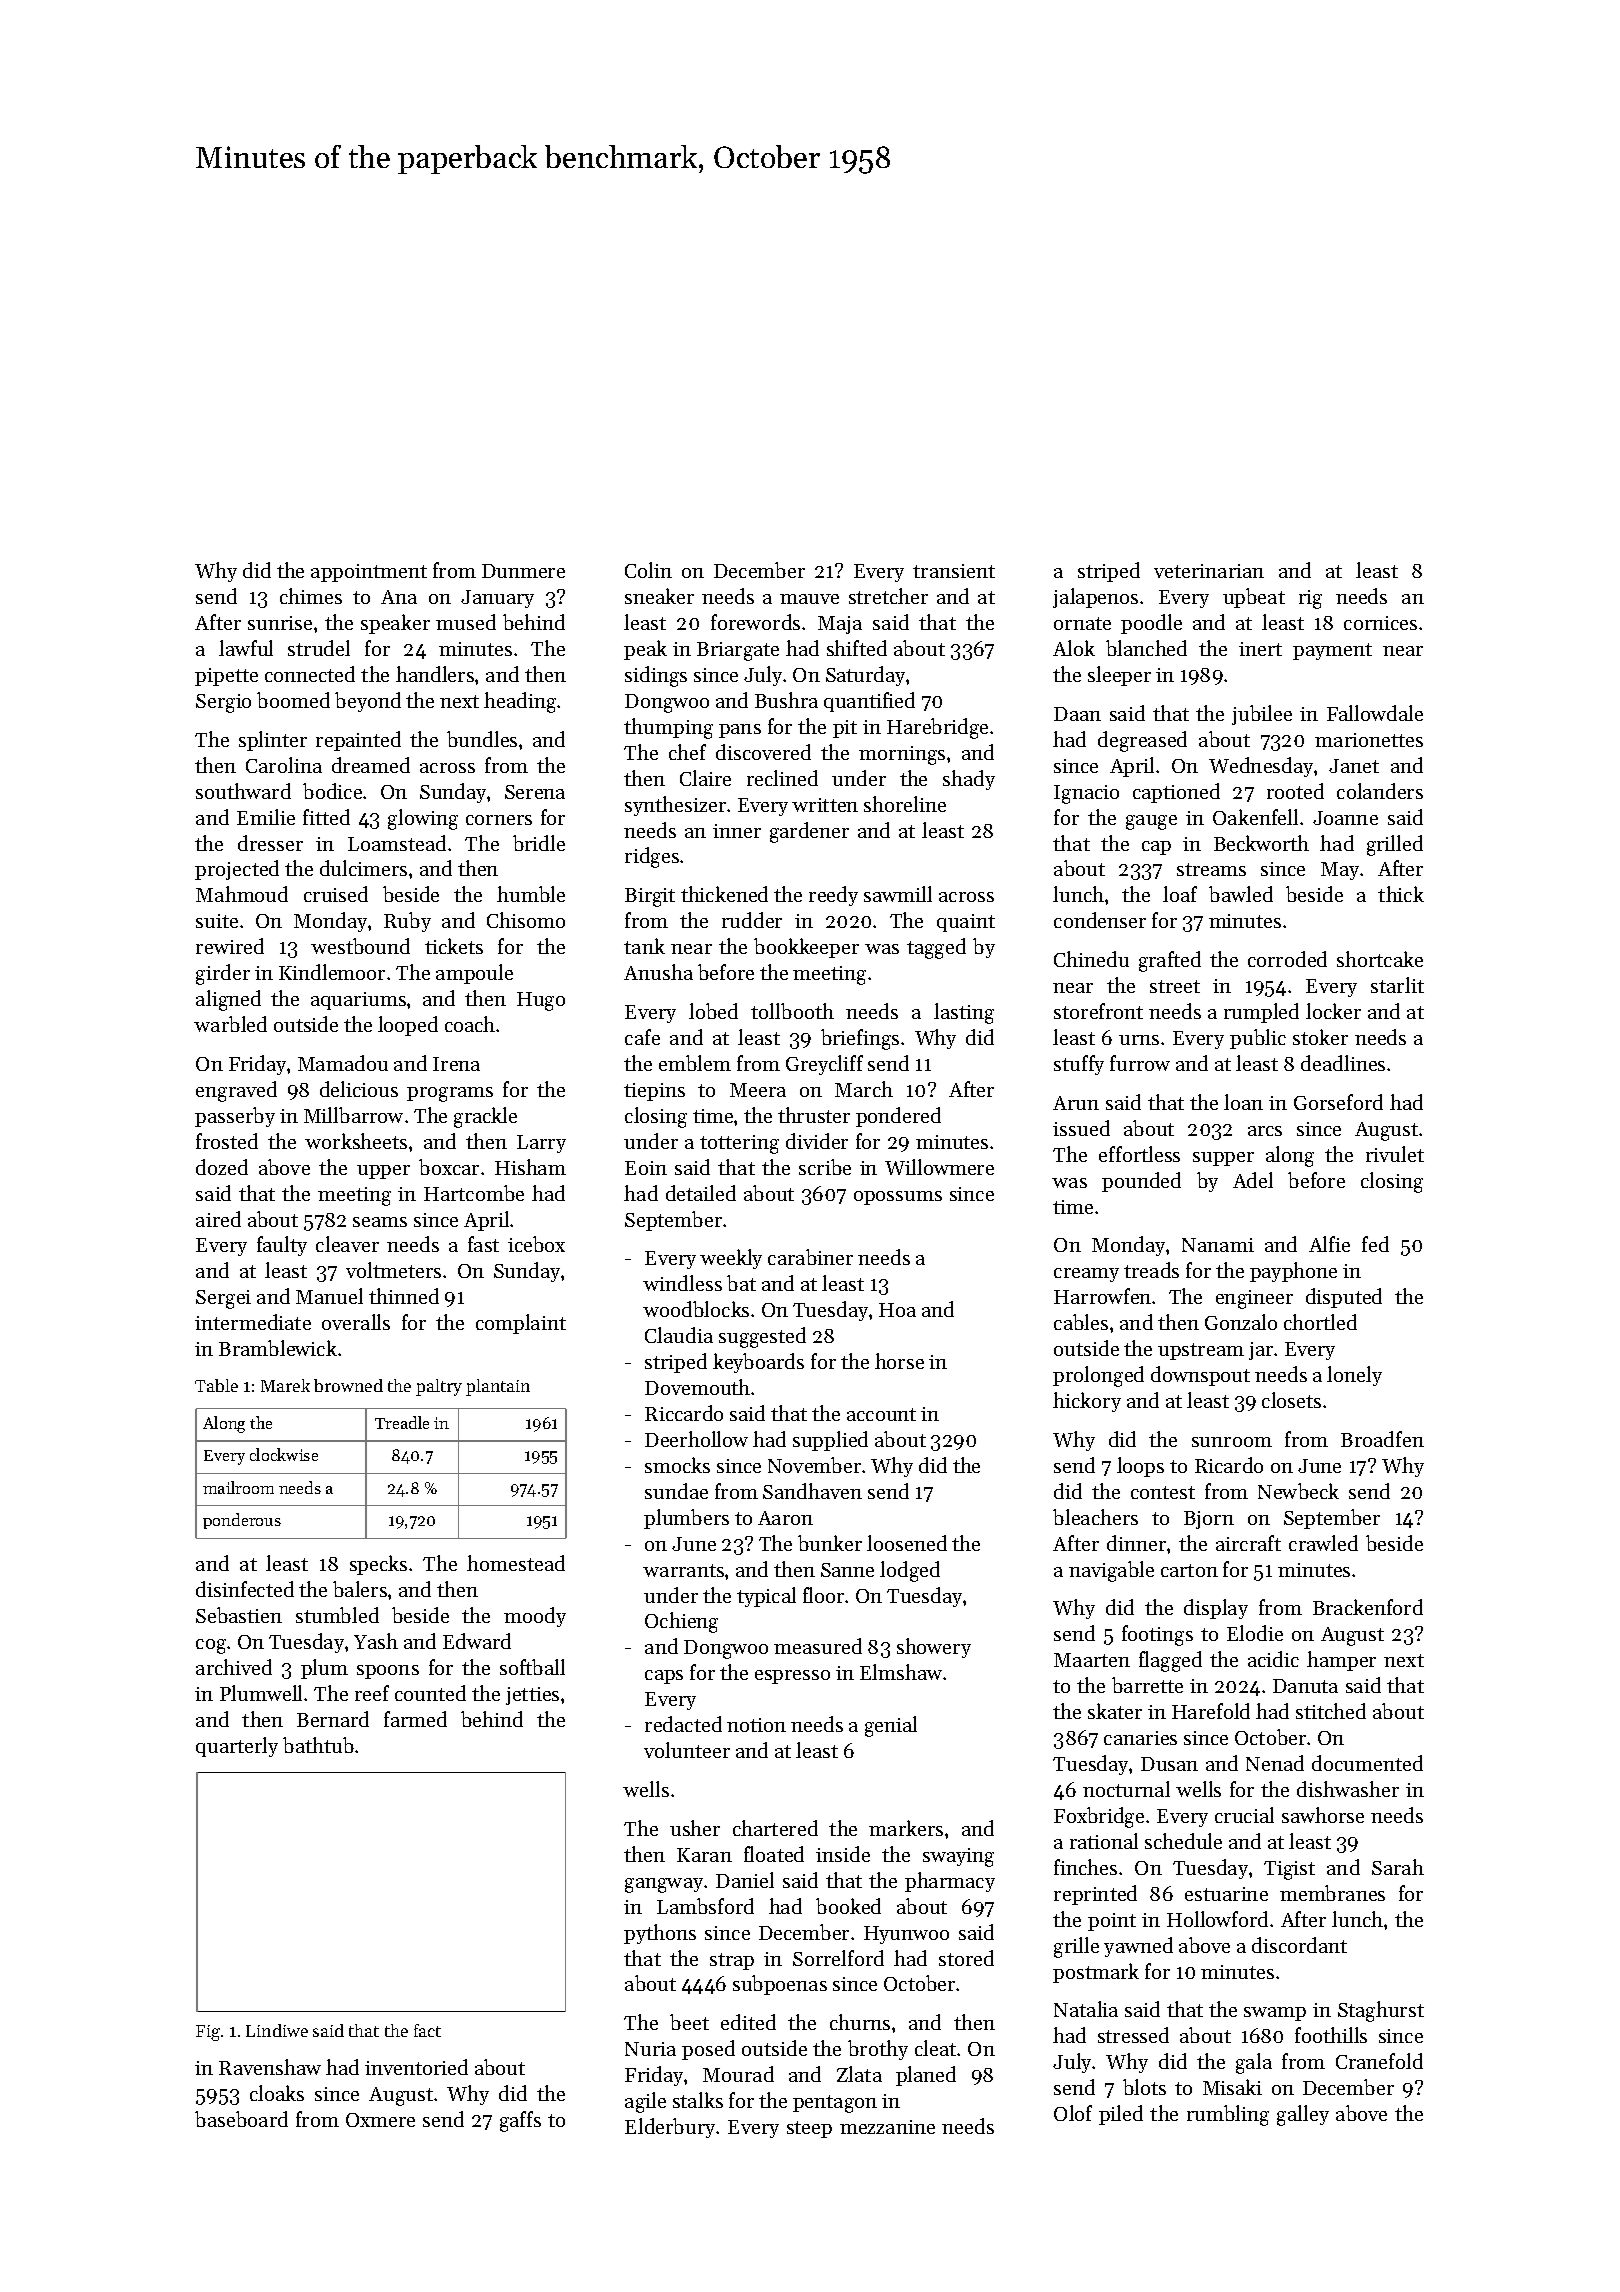 The height and width of the page is (2292, 1620). What do you see at coordinates (1170, 961) in the page?
I see `grafted` at bounding box center [1170, 961].
